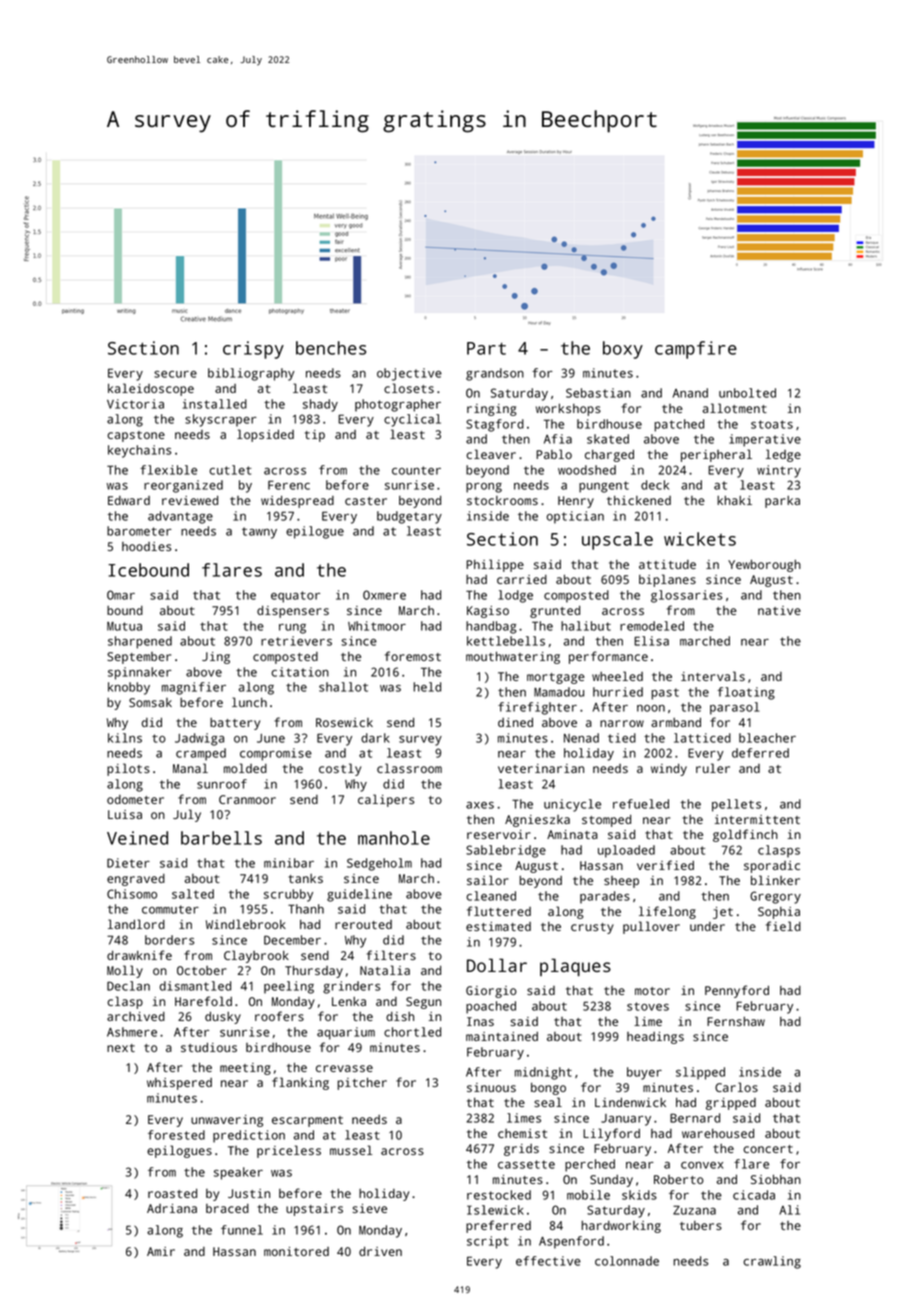 The height and width of the document is (1316, 908). I want to click on odometer, so click(135, 799).
